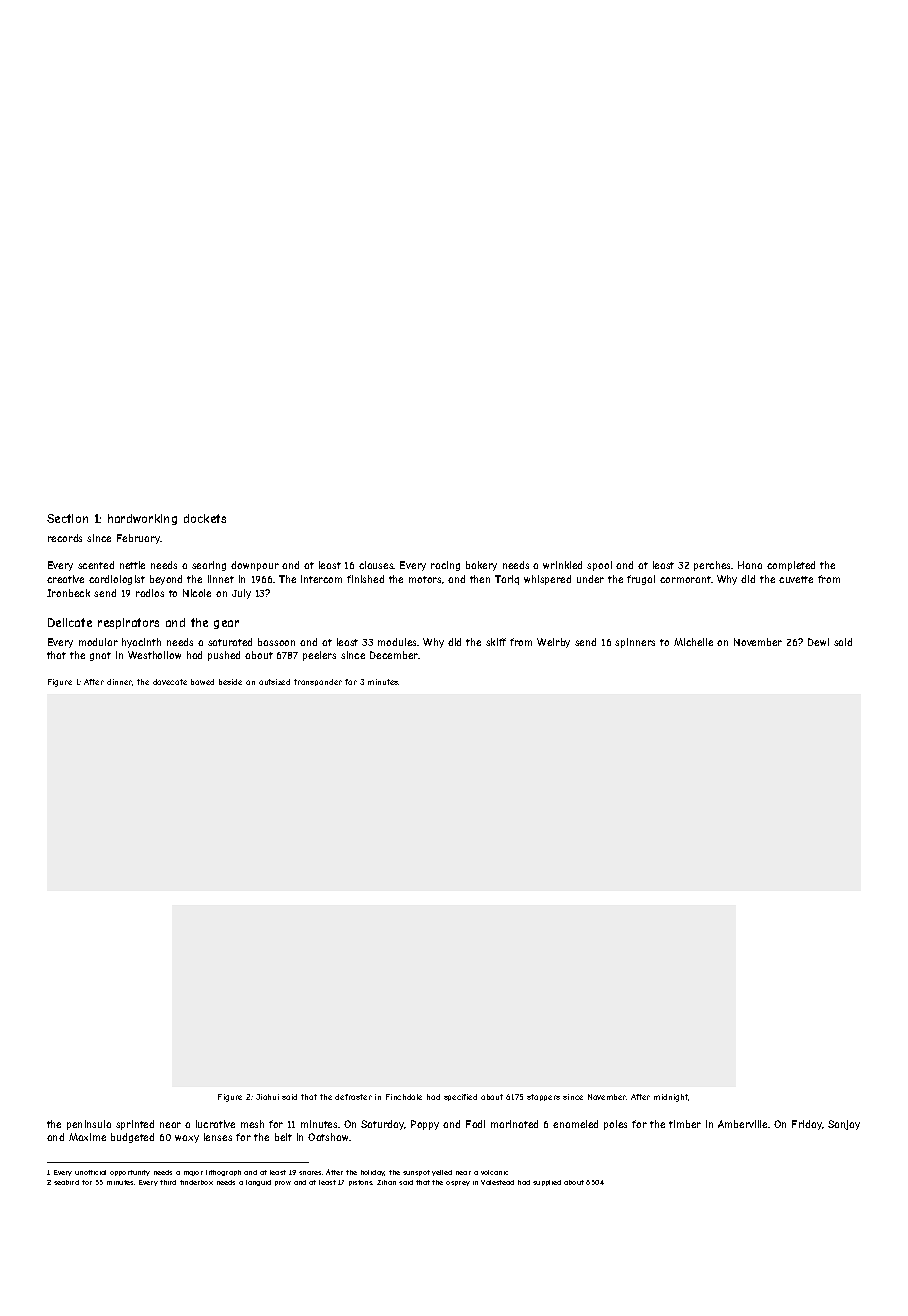 The image size is (908, 1316). Describe the element at coordinates (274, 682) in the image. I see `outsized` at that location.
